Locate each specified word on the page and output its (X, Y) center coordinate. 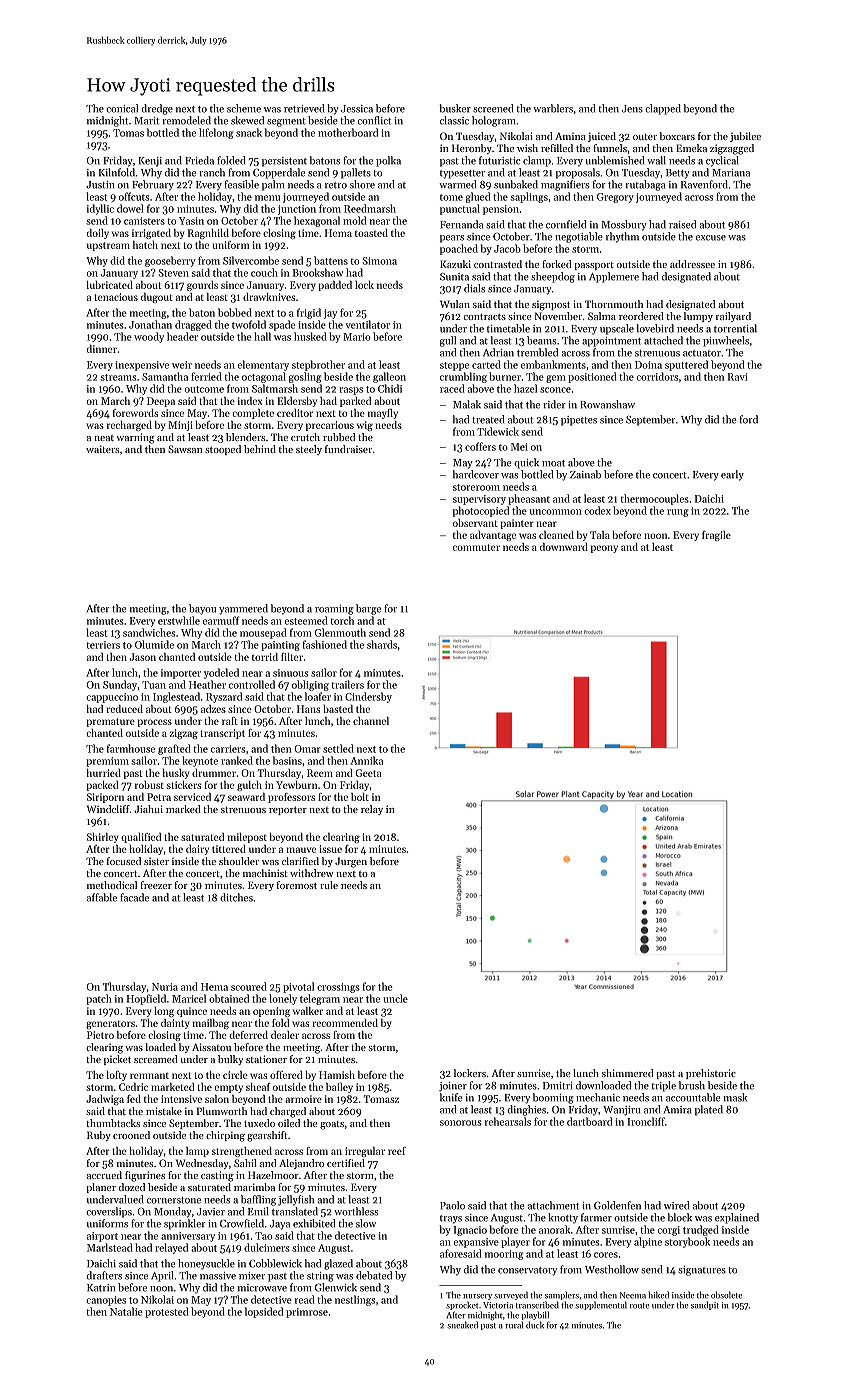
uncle (395, 998)
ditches (236, 897)
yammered (243, 609)
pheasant (529, 499)
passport (594, 266)
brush (692, 1085)
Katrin (101, 1288)
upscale (617, 329)
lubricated (110, 285)
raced (452, 388)
